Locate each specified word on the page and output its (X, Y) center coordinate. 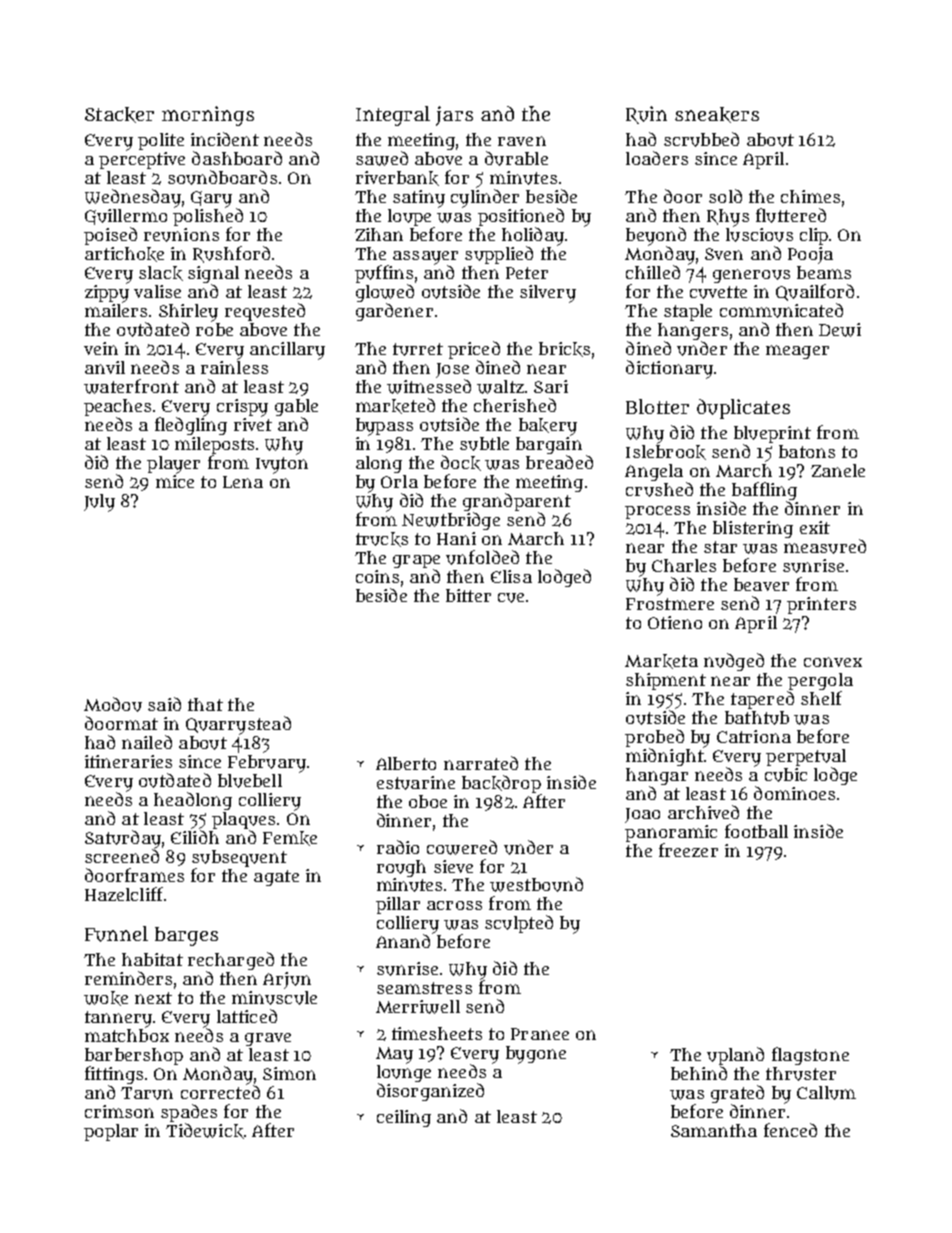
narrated (481, 763)
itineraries (128, 761)
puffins (384, 274)
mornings (208, 116)
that (205, 704)
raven (522, 141)
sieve (453, 866)
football (756, 831)
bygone (536, 1055)
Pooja (810, 255)
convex (833, 662)
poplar (111, 1132)
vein (101, 348)
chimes (810, 196)
